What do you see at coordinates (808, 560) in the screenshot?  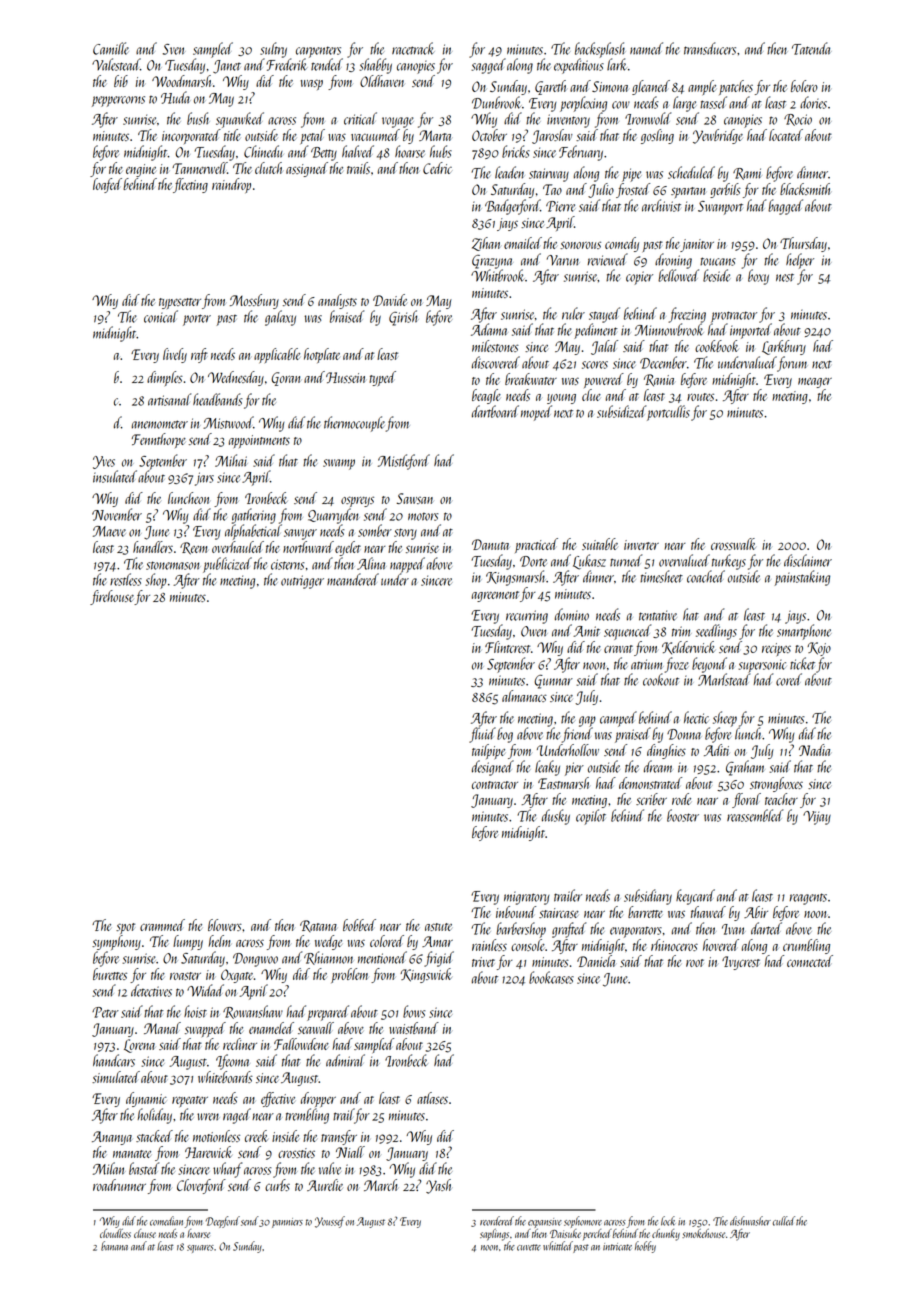 I see `disclaimer` at bounding box center [808, 560].
